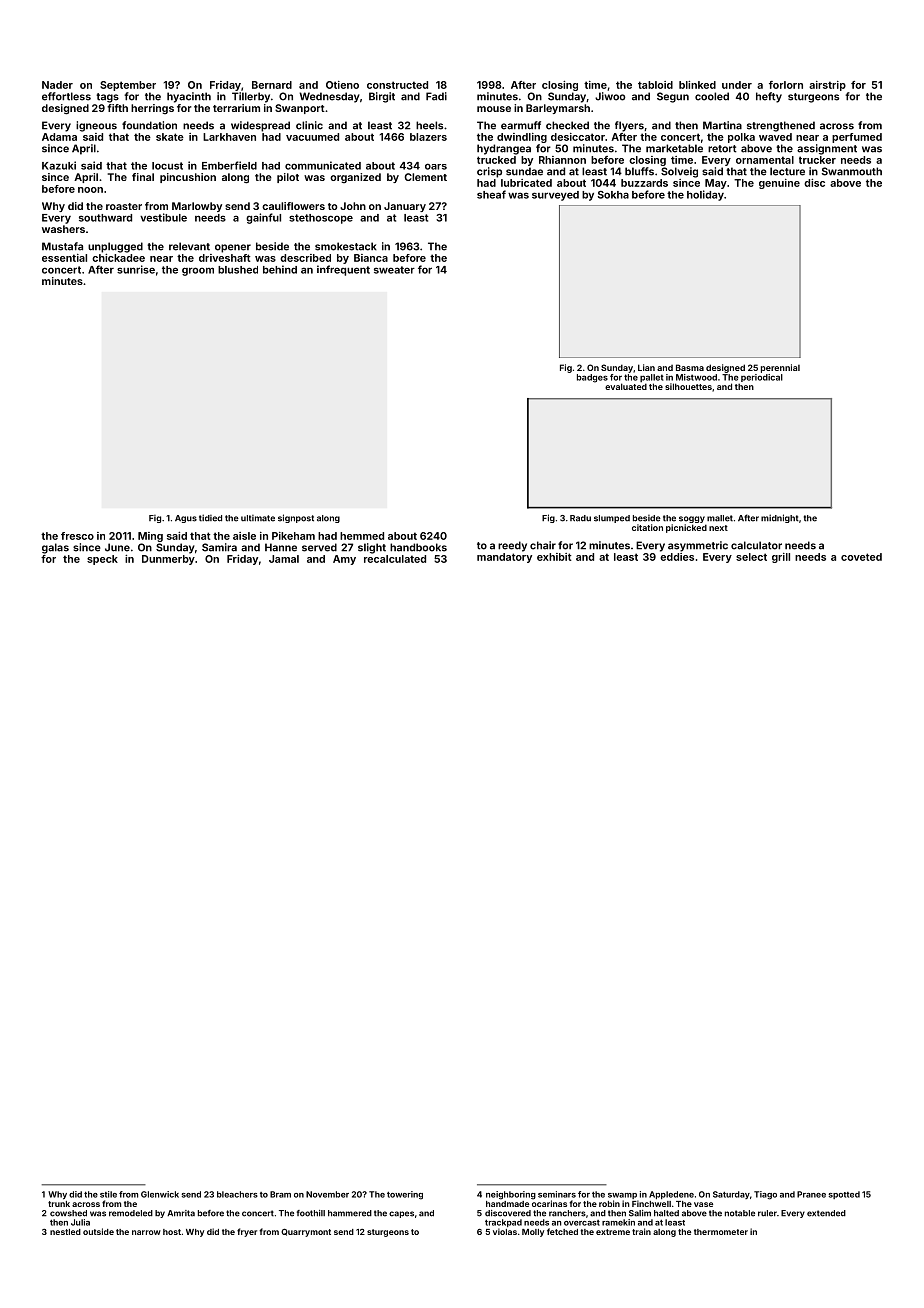 This page has height=1308, width=924. I want to click on signpost, so click(296, 518).
